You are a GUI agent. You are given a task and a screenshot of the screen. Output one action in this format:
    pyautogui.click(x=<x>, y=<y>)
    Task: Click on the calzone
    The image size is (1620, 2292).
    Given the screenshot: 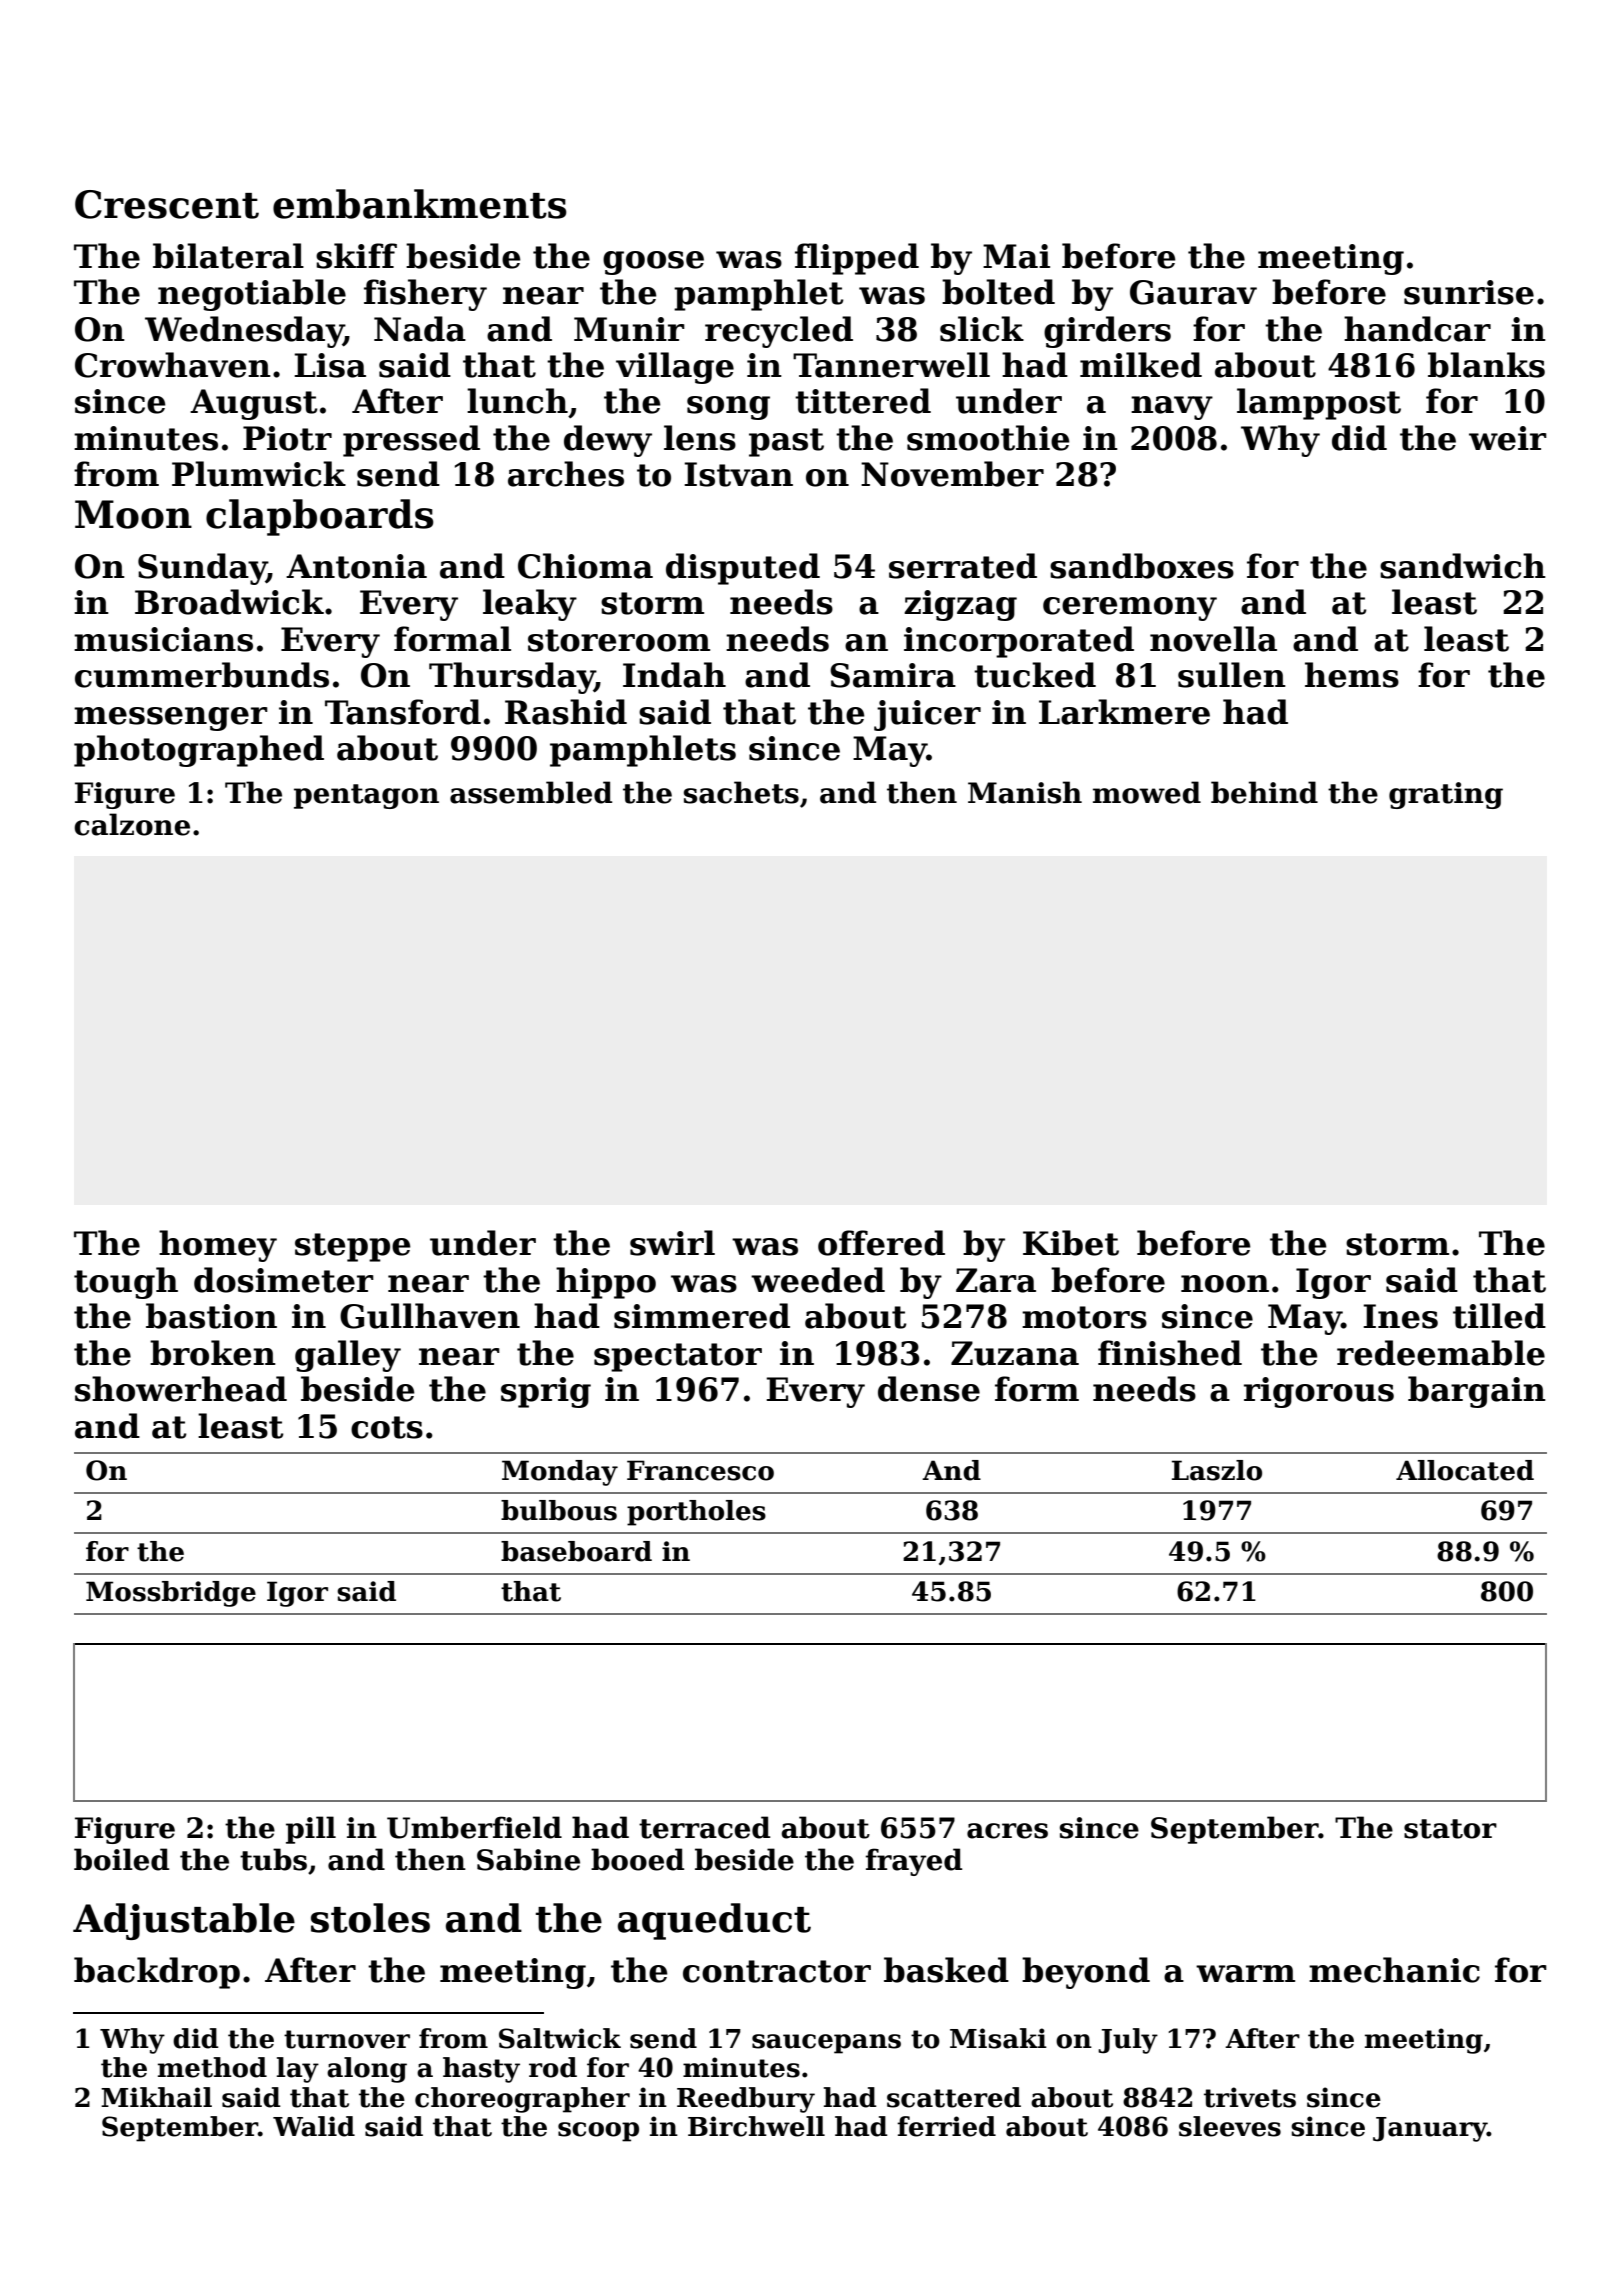 What is the action you would take?
    pyautogui.click(x=132, y=824)
